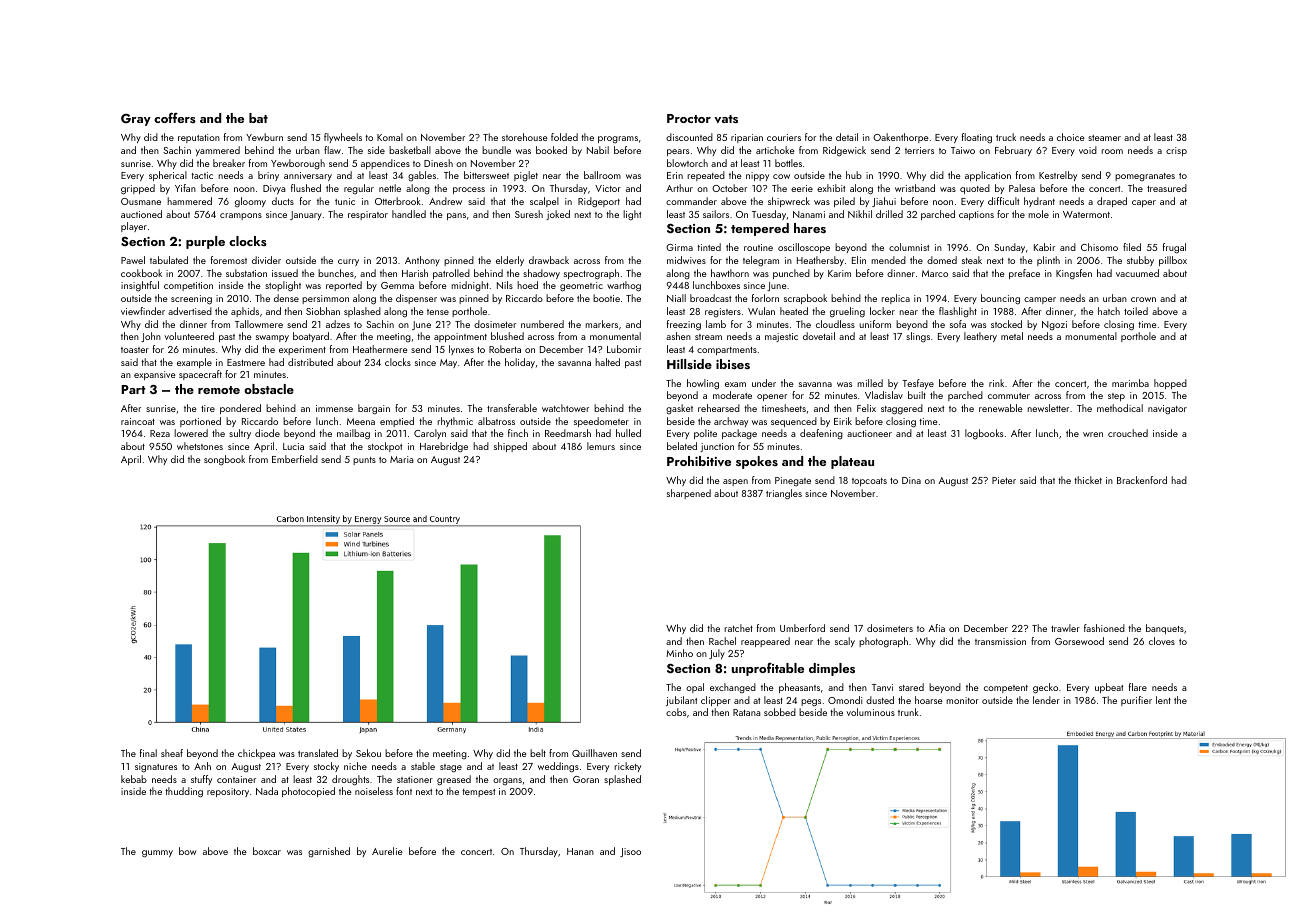 Image resolution: width=1308 pixels, height=924 pixels. I want to click on joked, so click(558, 215).
